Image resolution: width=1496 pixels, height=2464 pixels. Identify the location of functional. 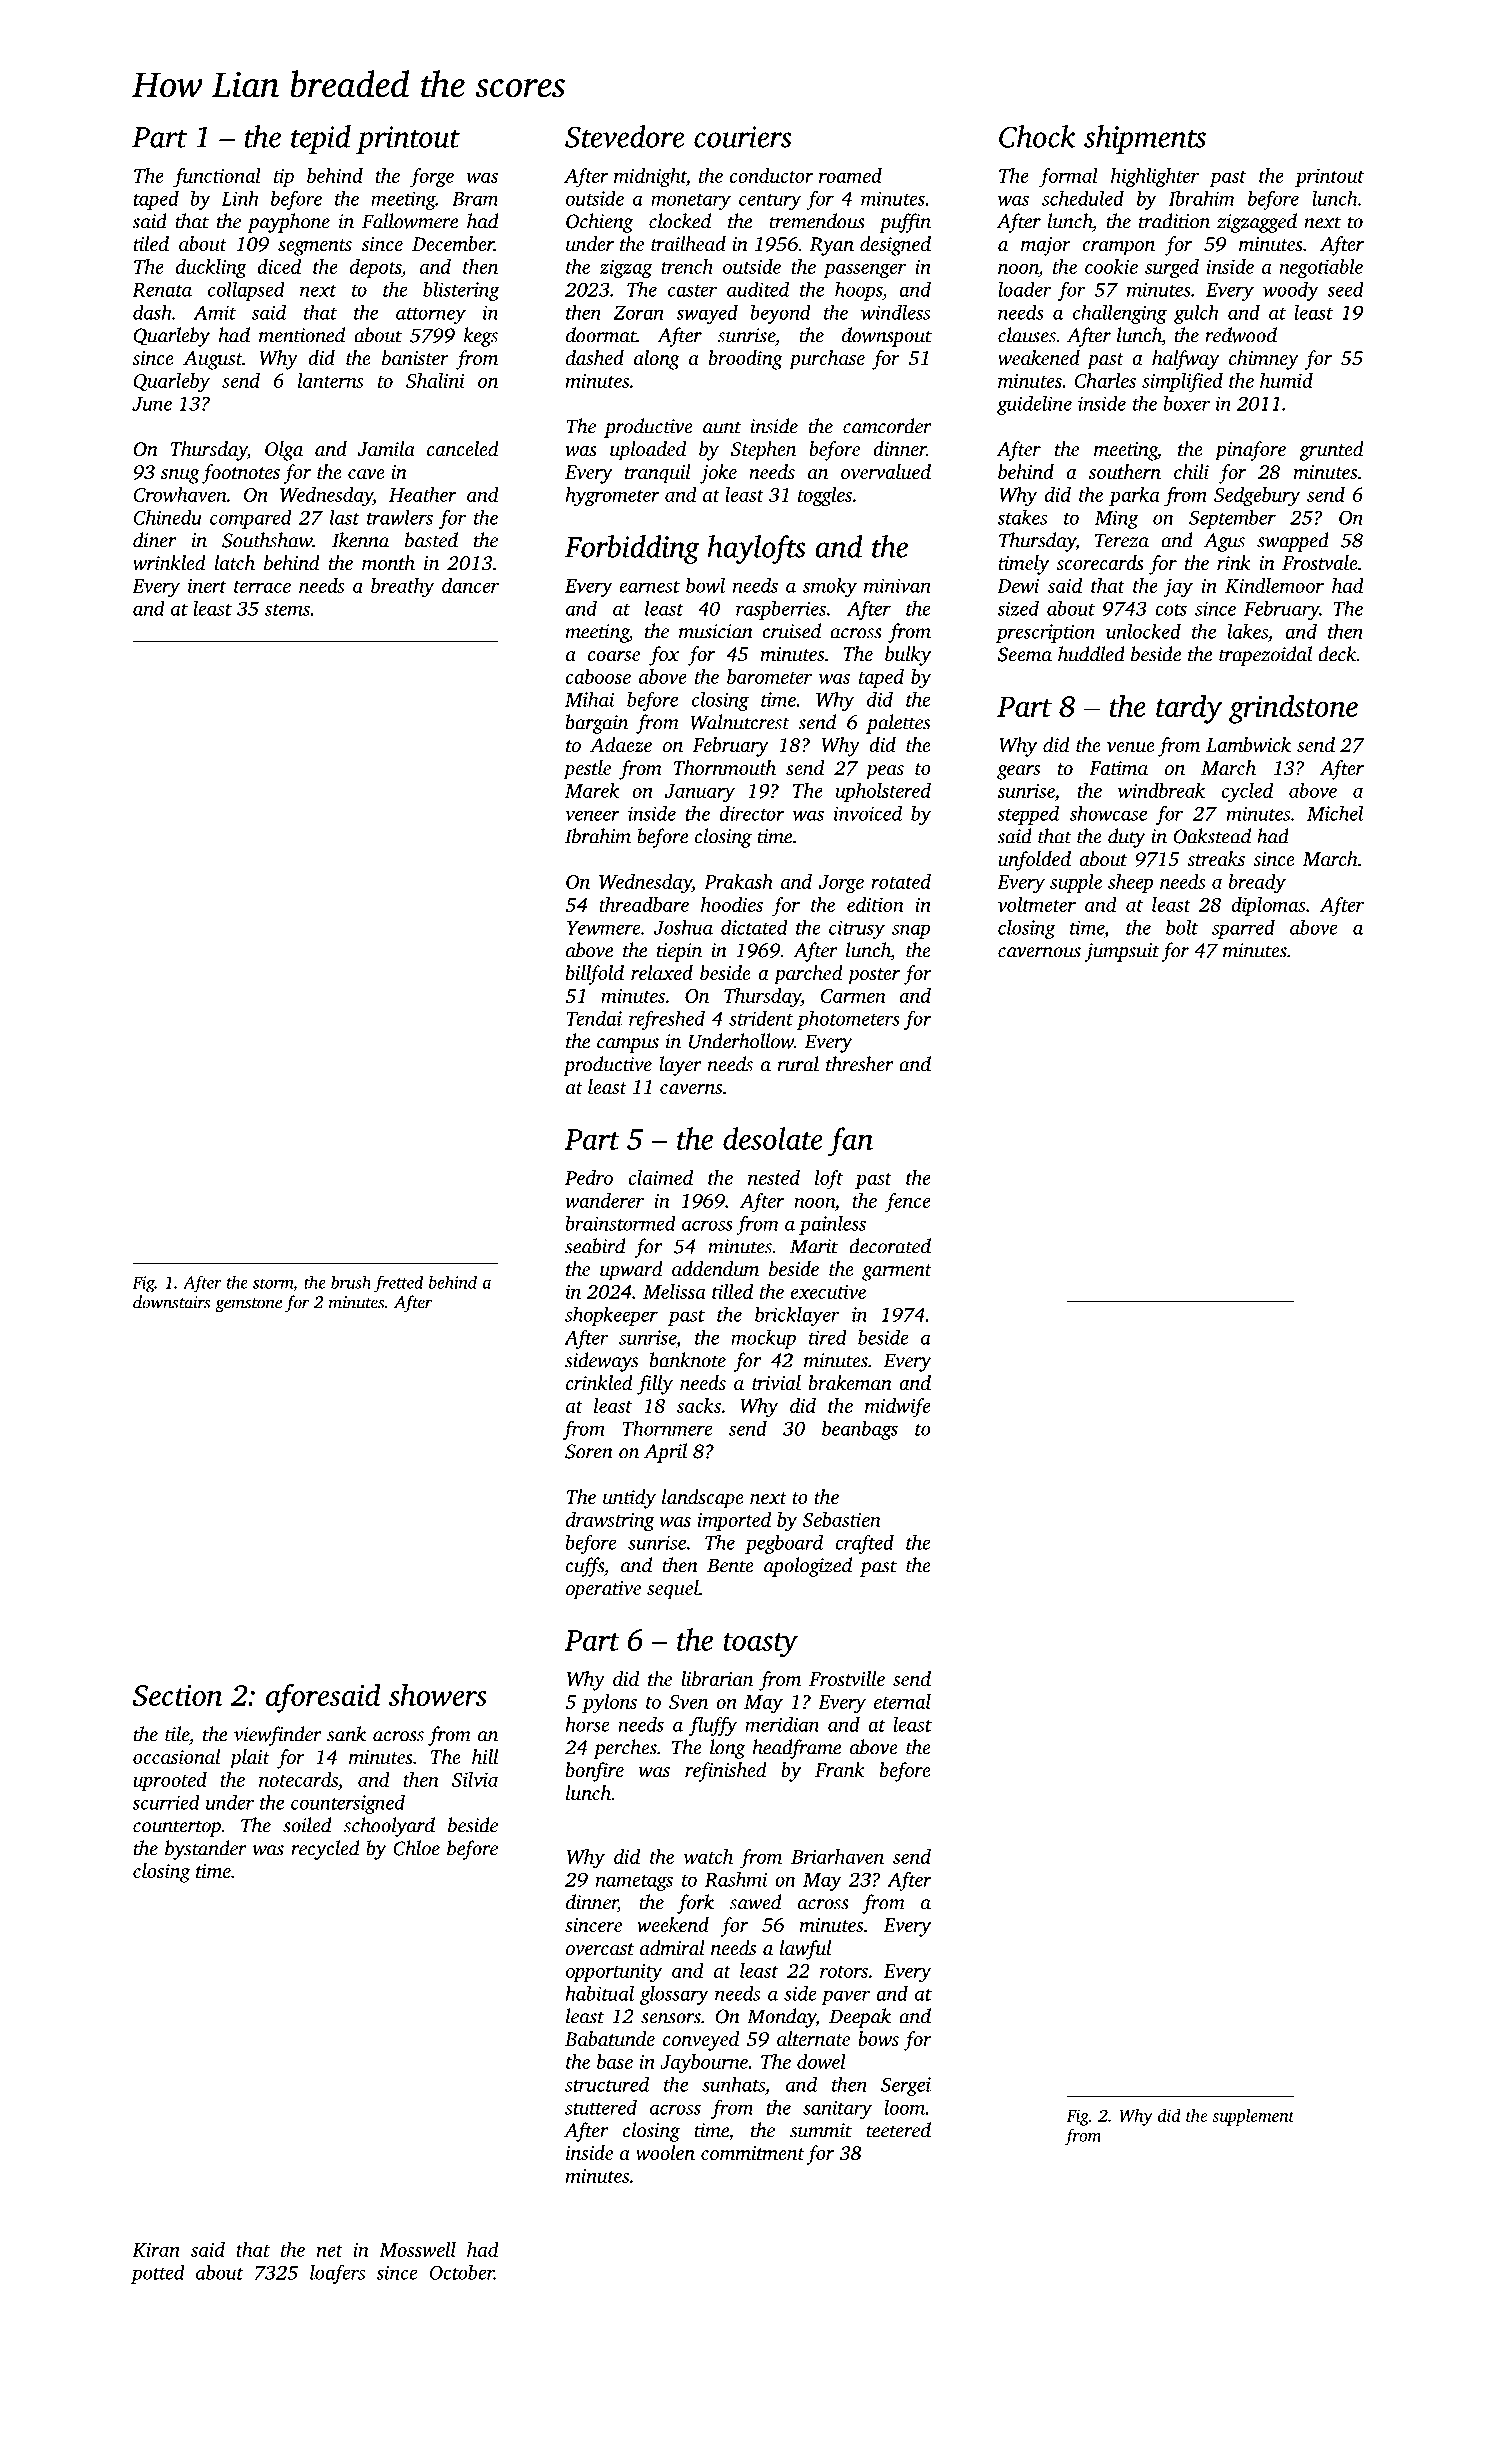
(217, 178).
